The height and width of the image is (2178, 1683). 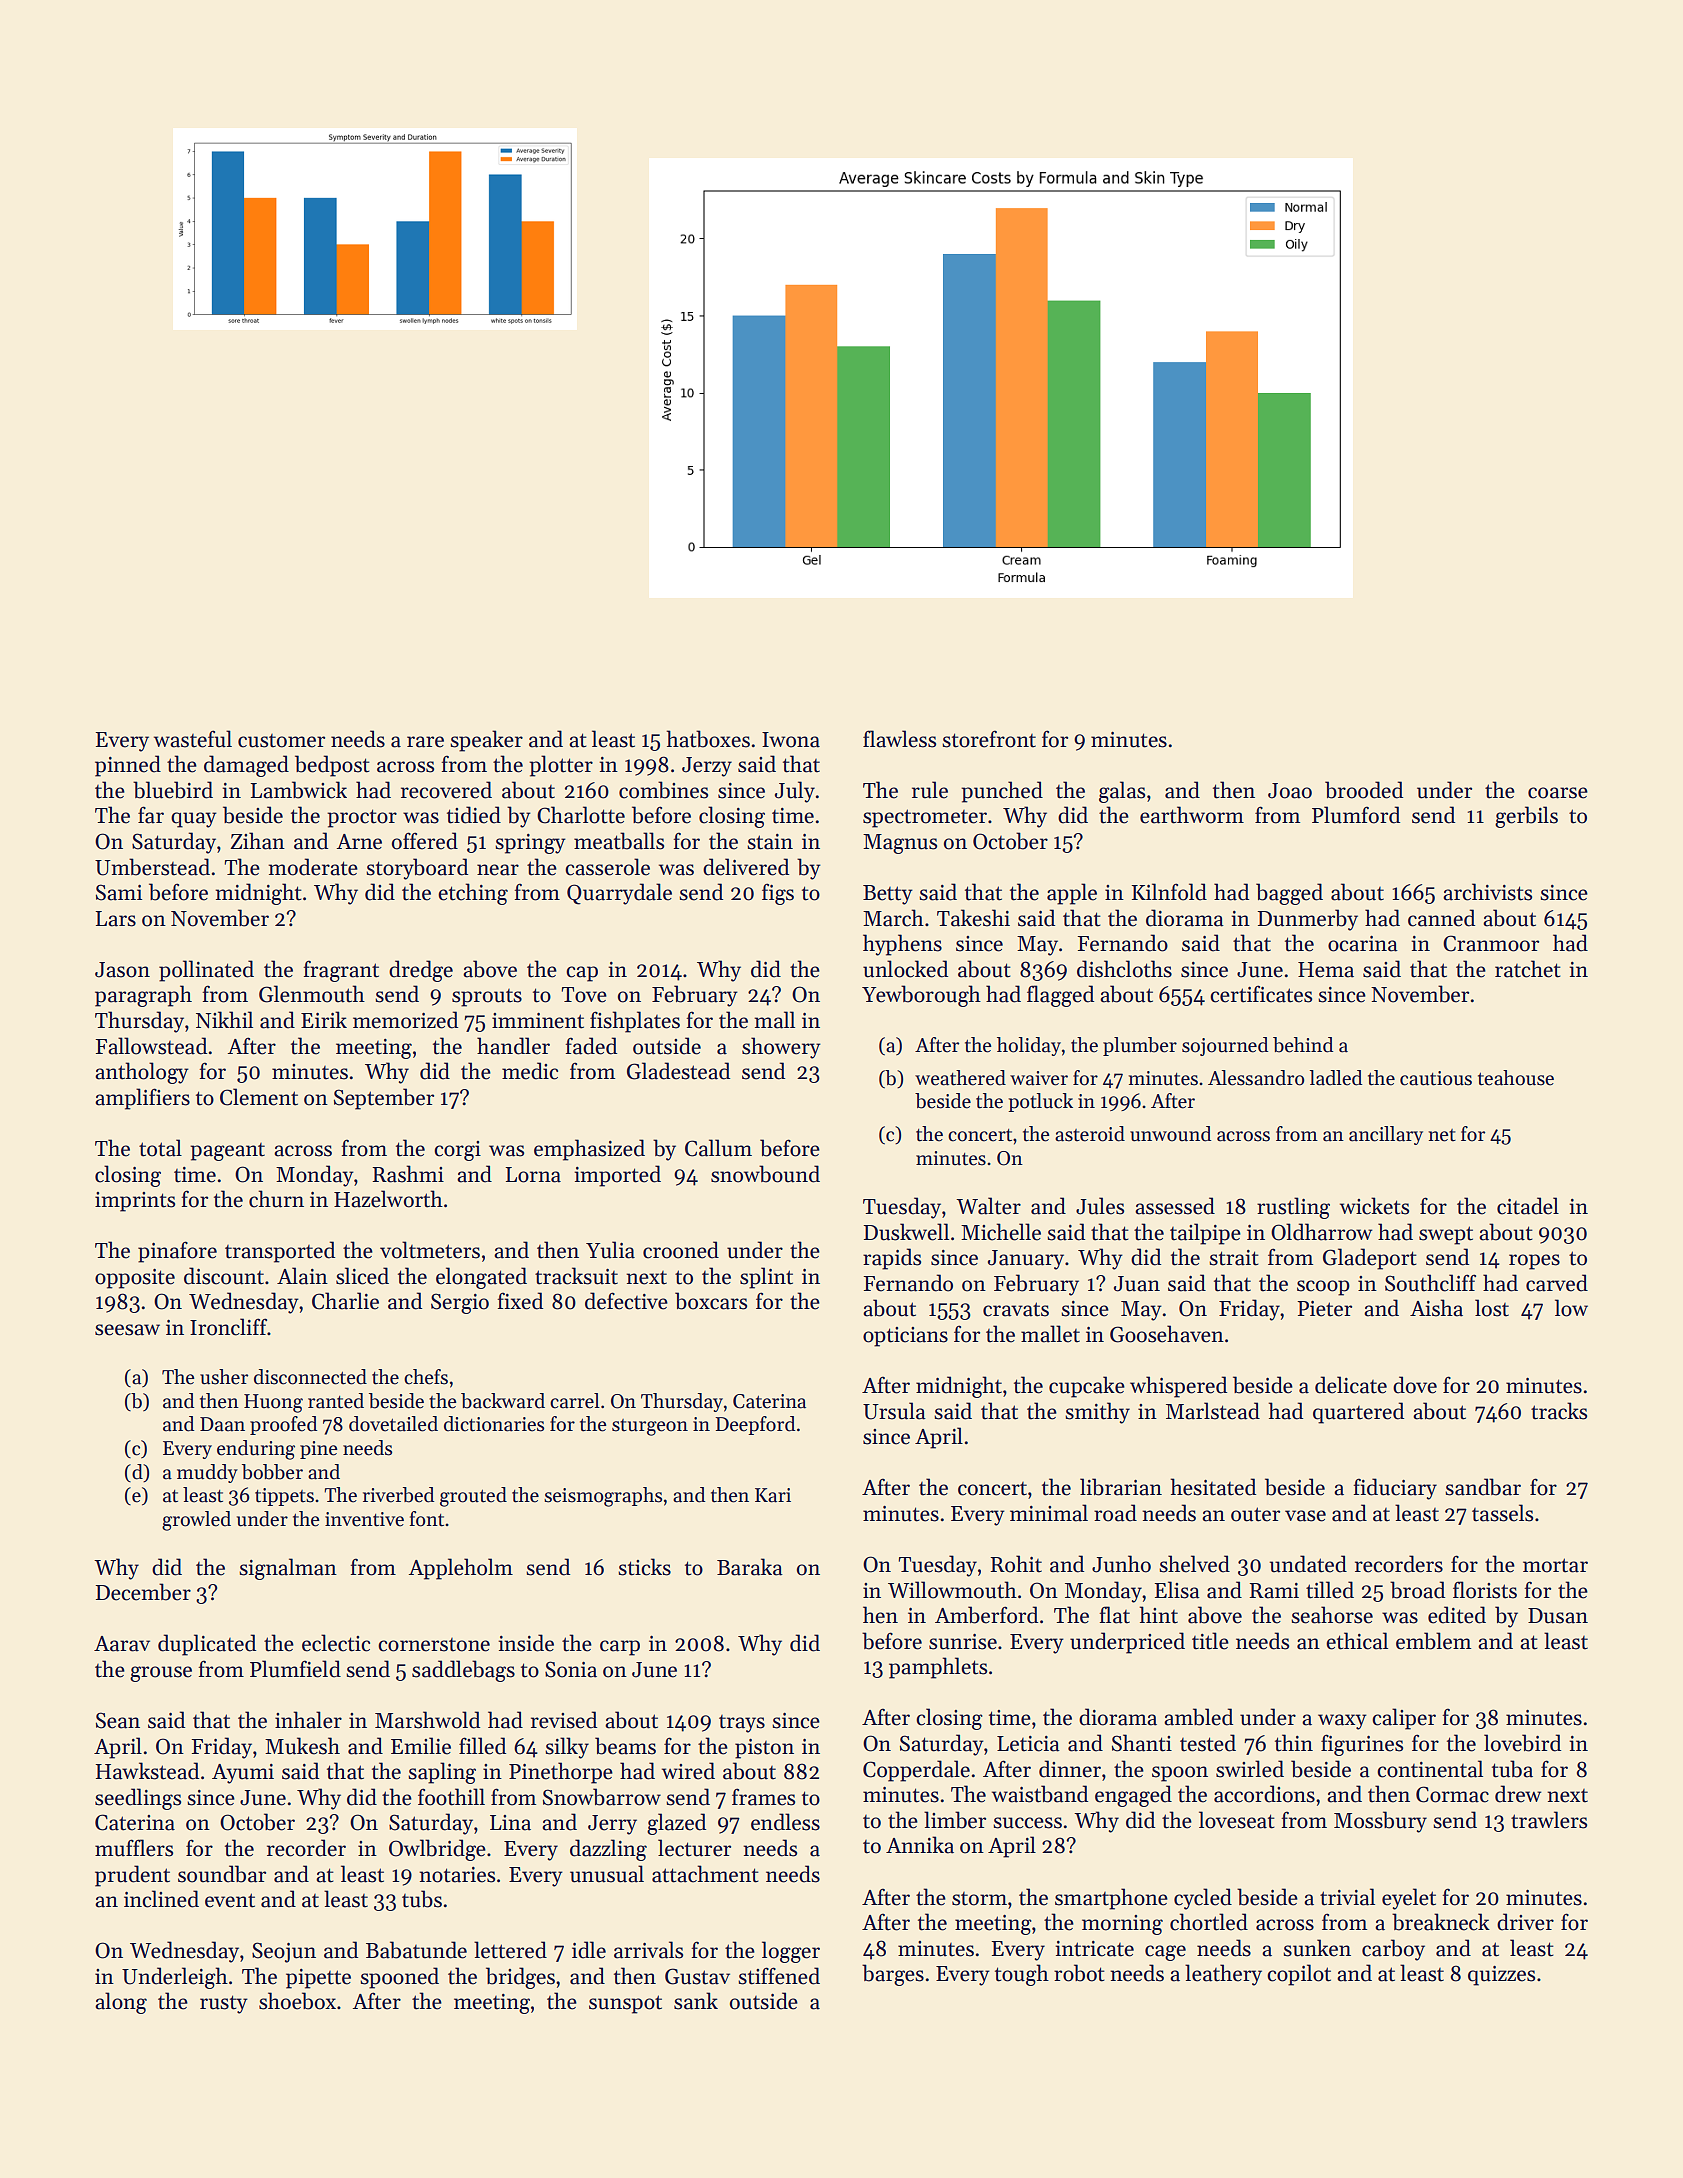 What do you see at coordinates (707, 767) in the image?
I see `Jerzy` at bounding box center [707, 767].
